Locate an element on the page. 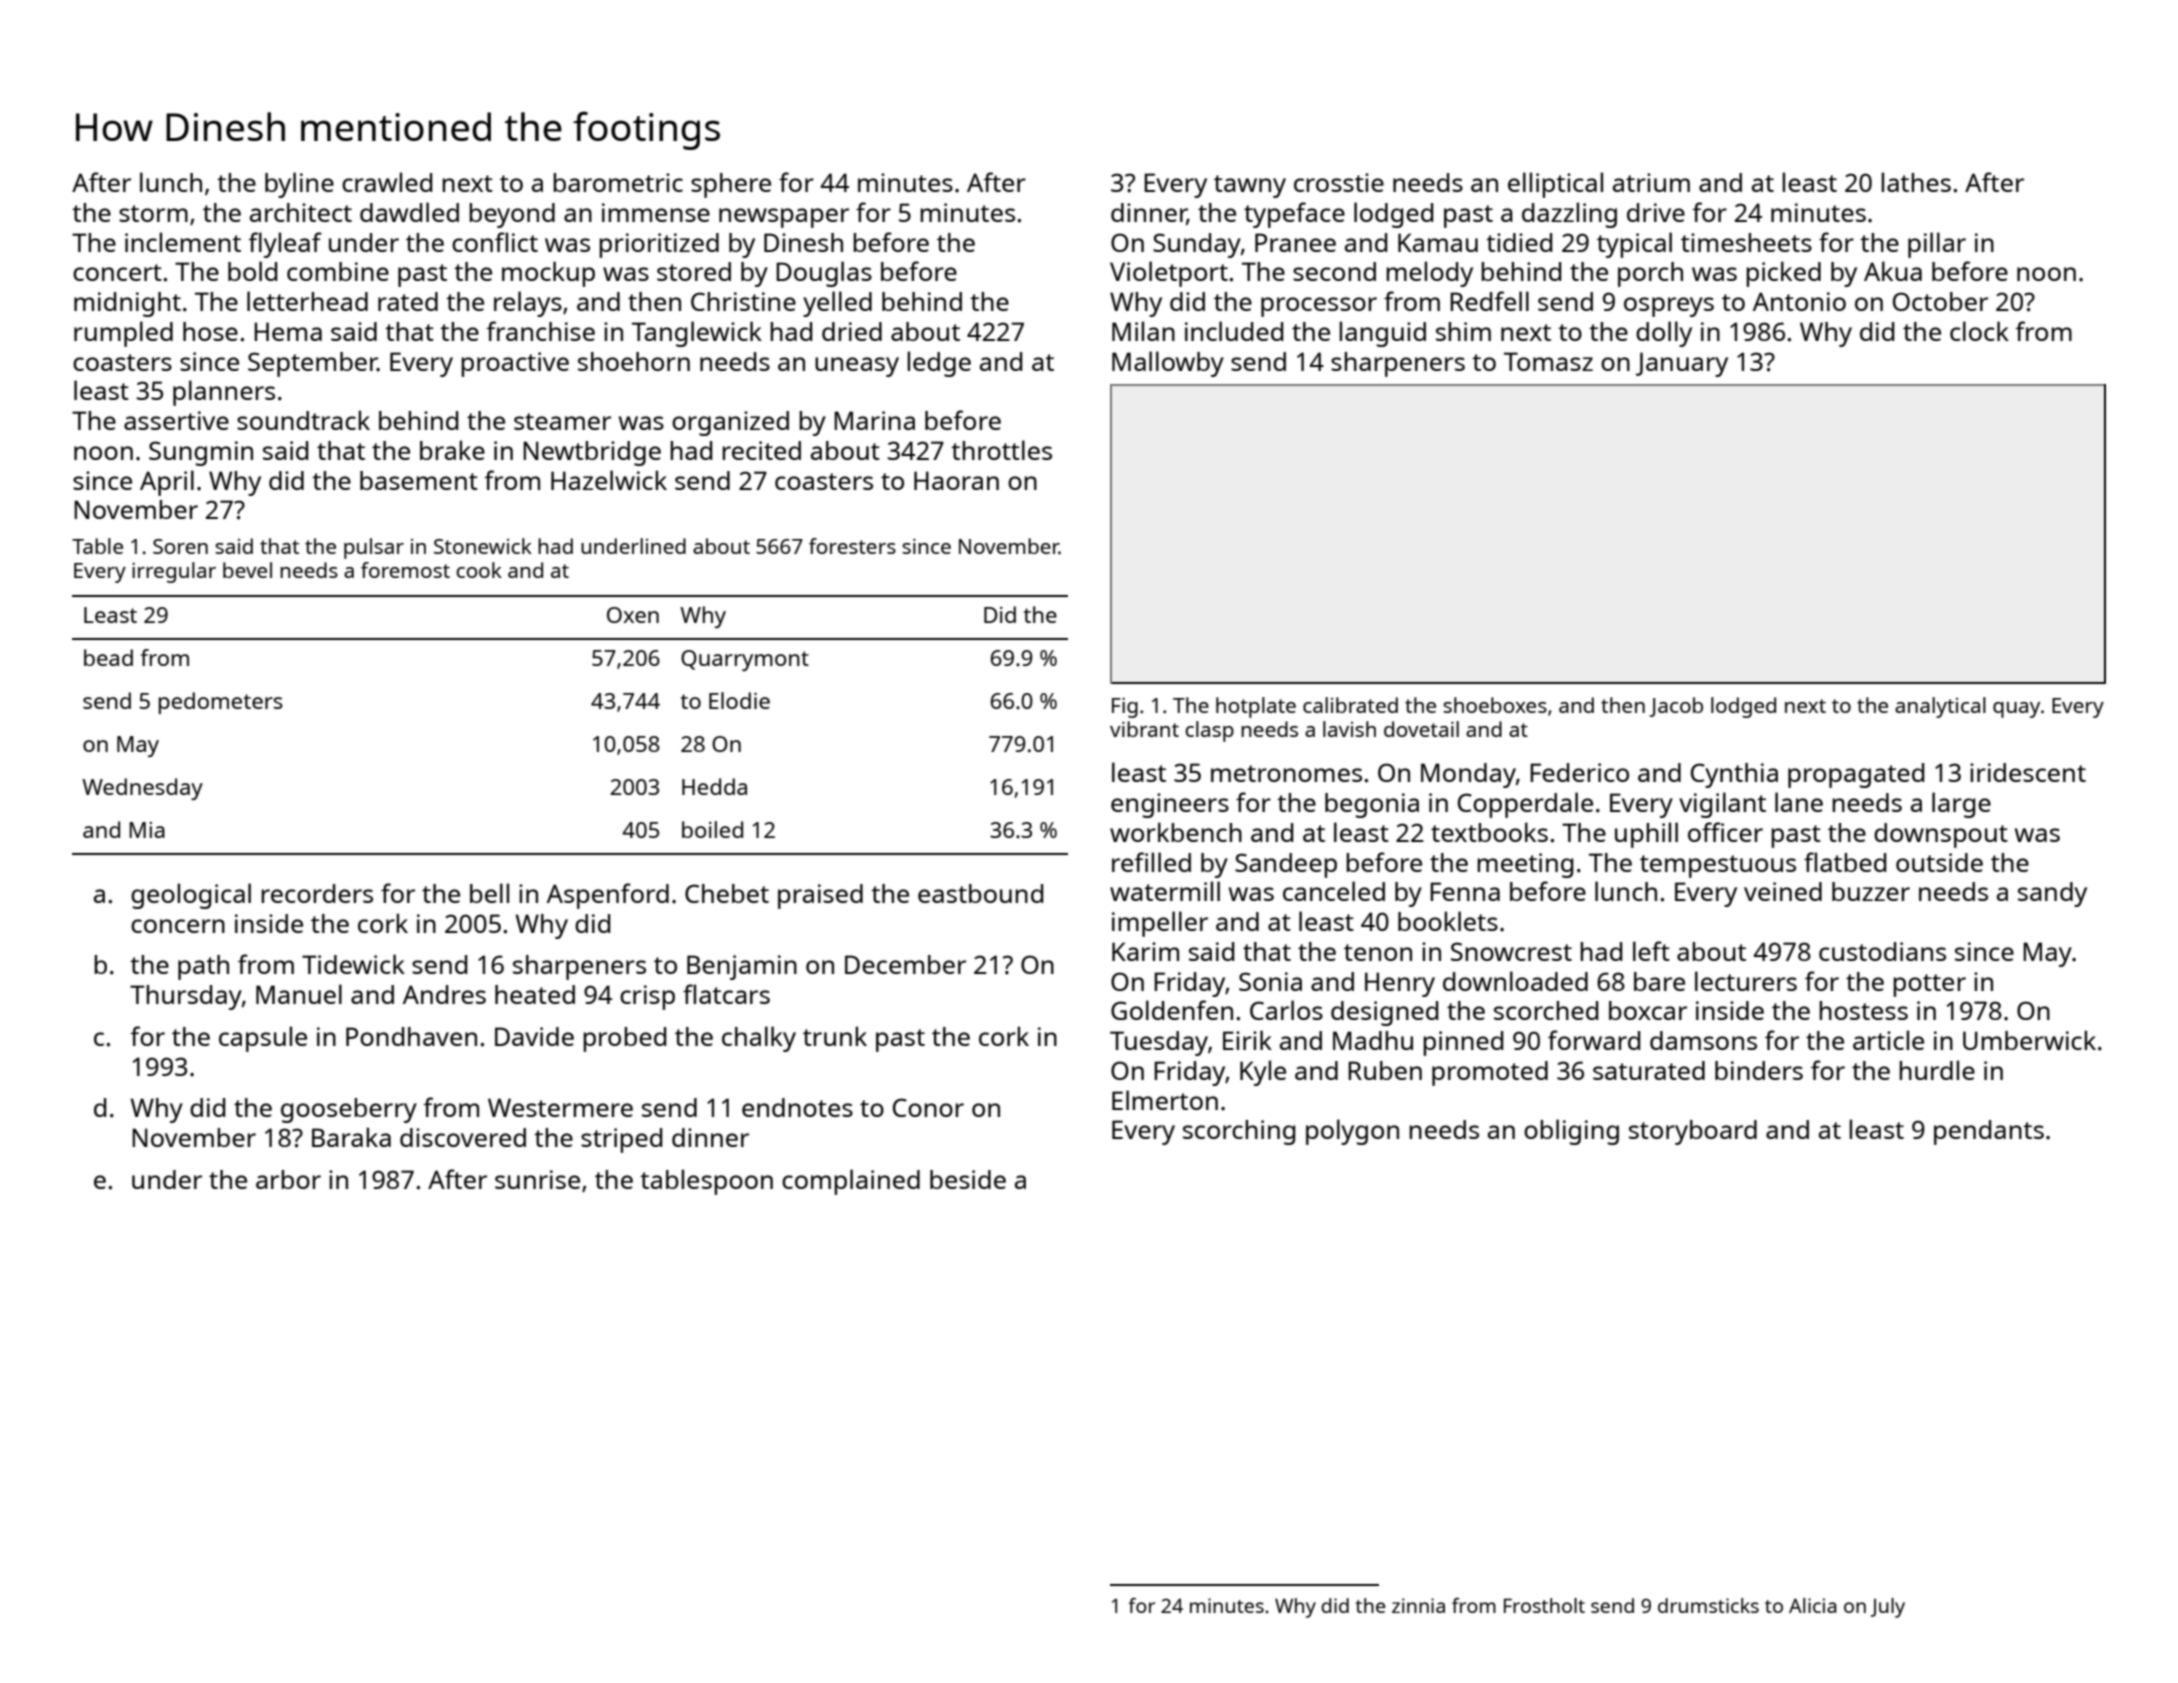 This document has height=1683, width=2178. pedometers is located at coordinates (221, 703).
